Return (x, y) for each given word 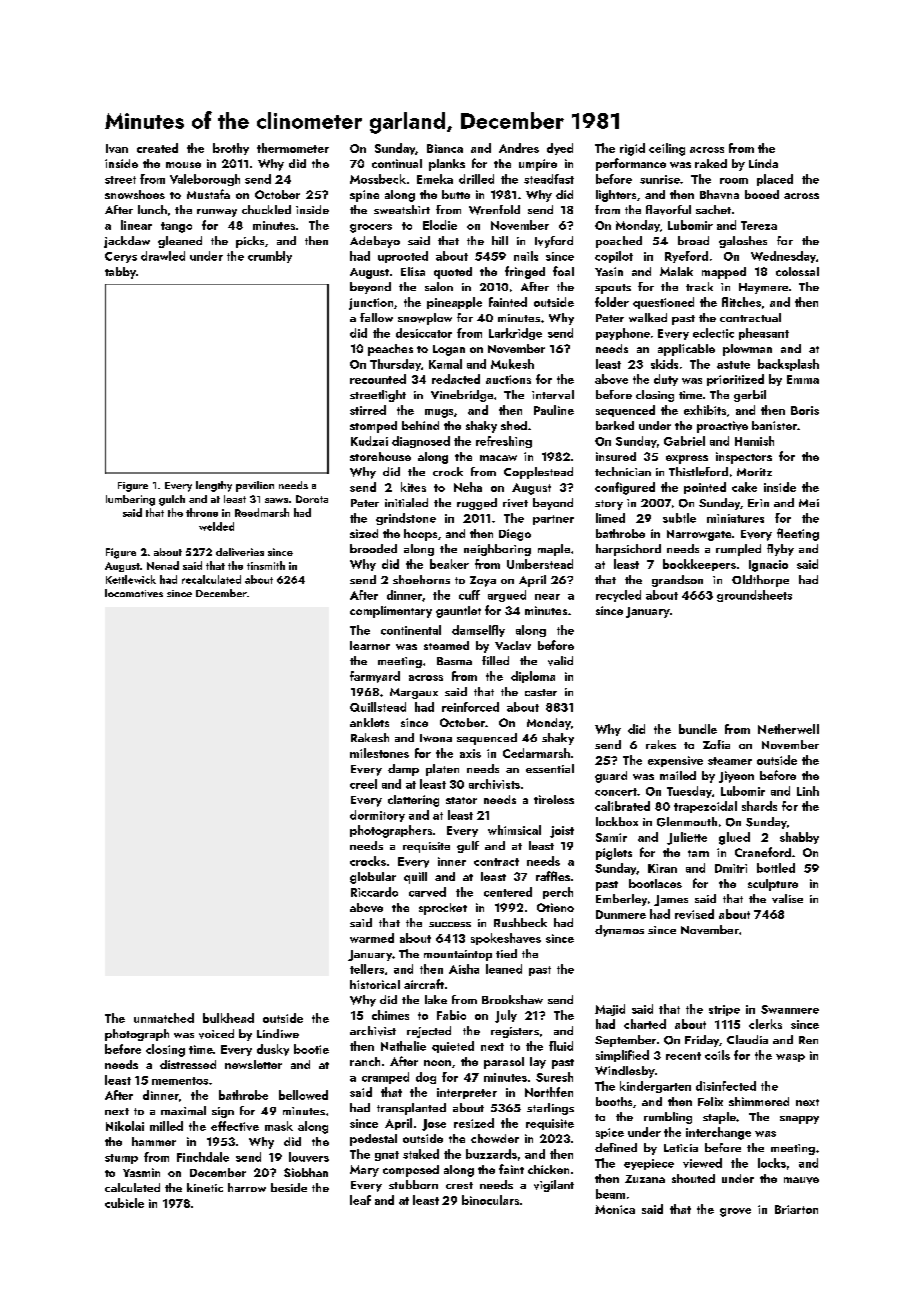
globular (373, 878)
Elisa (413, 271)
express (687, 459)
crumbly (270, 257)
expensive (675, 761)
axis (470, 753)
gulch (172, 500)
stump (121, 1159)
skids (664, 364)
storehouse (380, 456)
